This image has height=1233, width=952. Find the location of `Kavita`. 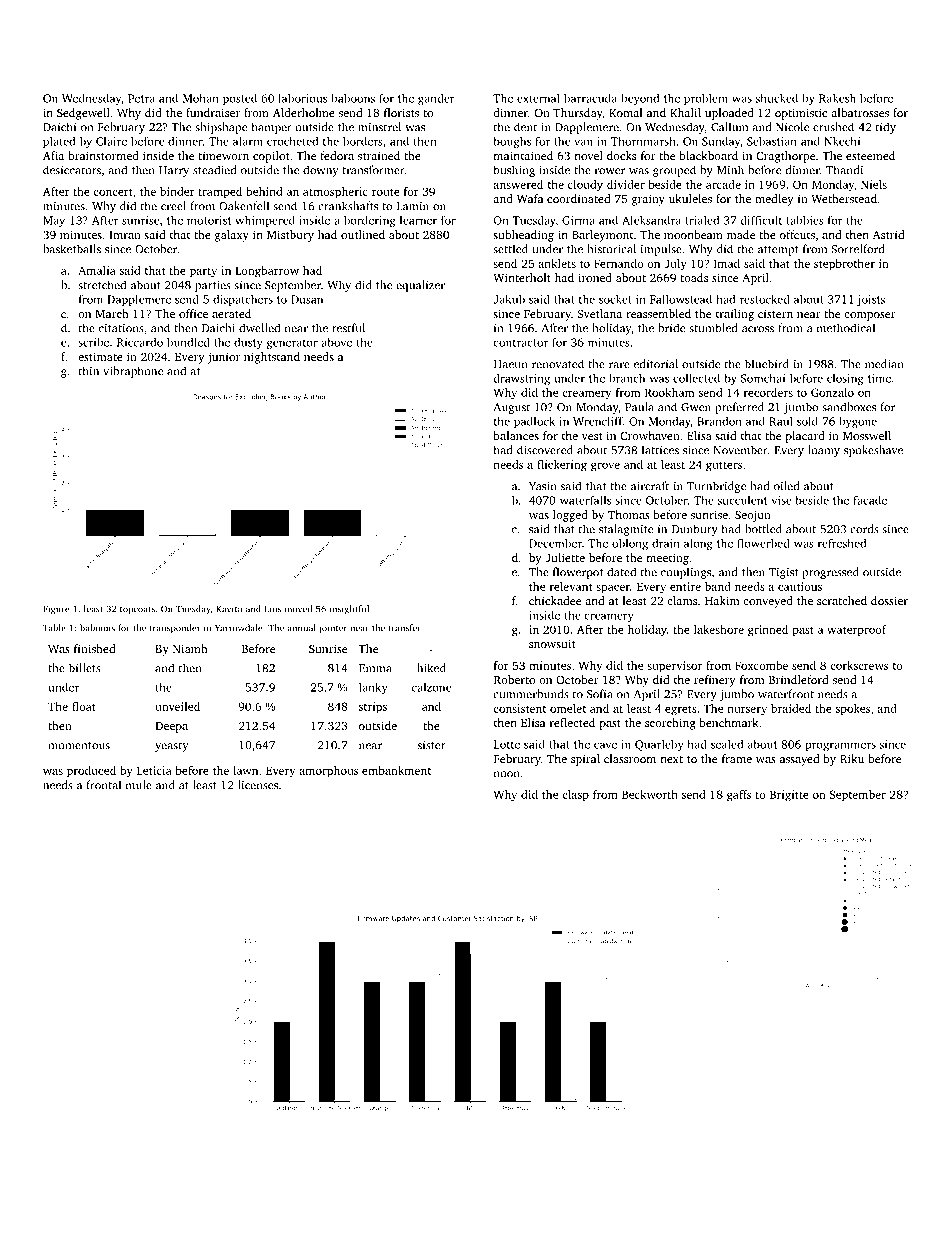

Kavita is located at coordinates (229, 609).
